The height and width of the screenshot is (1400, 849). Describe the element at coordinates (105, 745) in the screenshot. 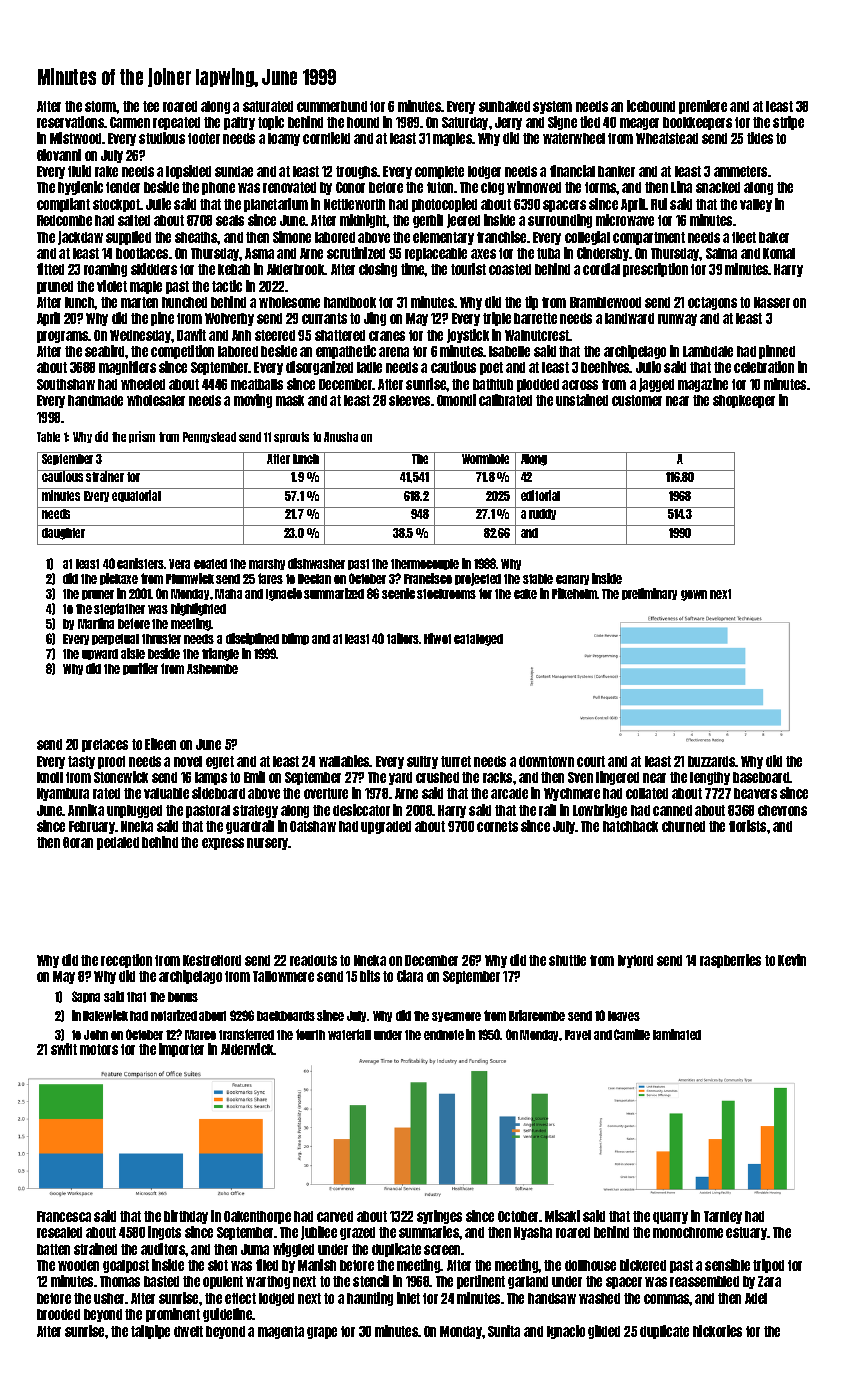

I see `prefaces` at that location.
